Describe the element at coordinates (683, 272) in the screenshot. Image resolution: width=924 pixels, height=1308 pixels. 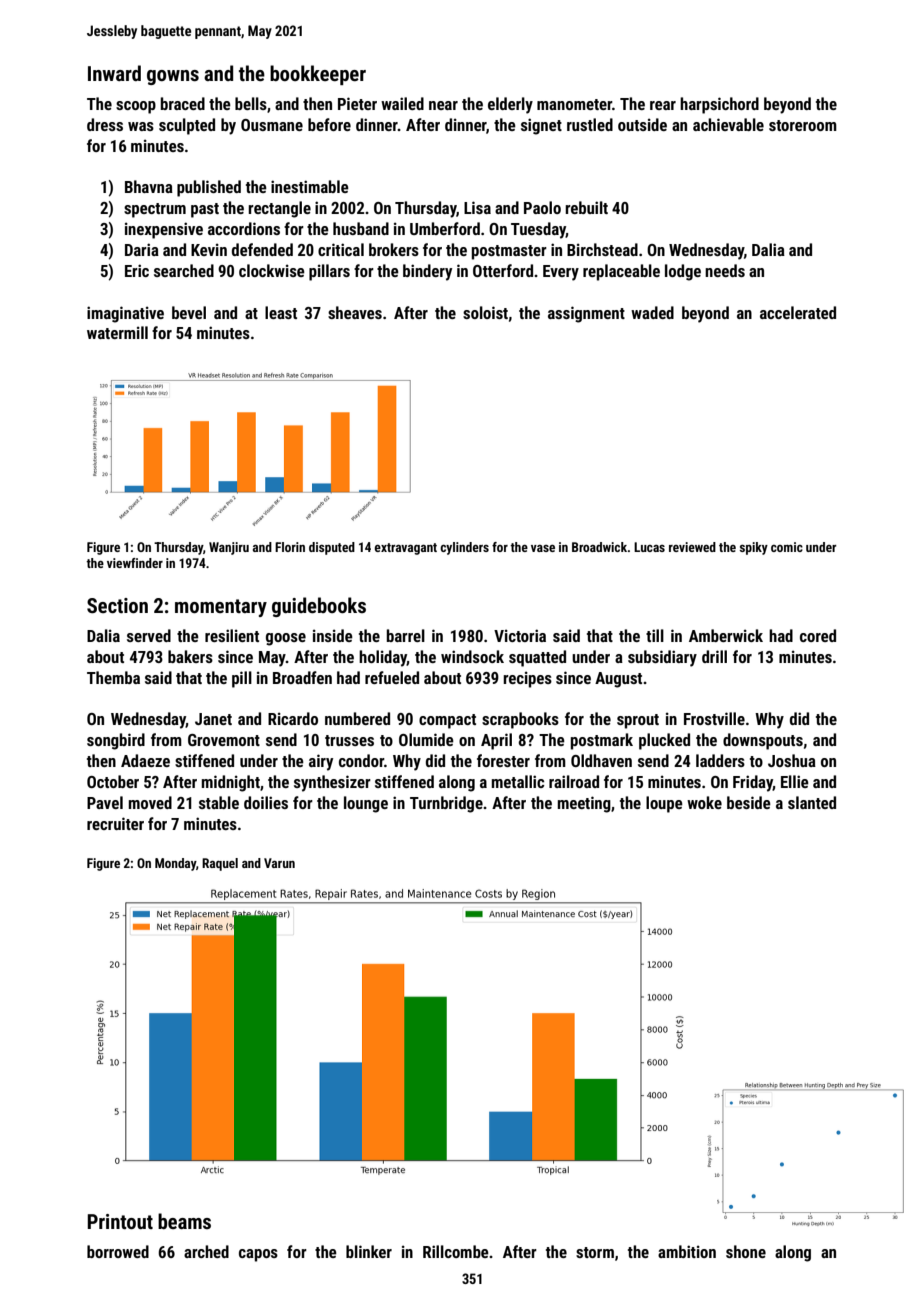
I see `lodge` at that location.
